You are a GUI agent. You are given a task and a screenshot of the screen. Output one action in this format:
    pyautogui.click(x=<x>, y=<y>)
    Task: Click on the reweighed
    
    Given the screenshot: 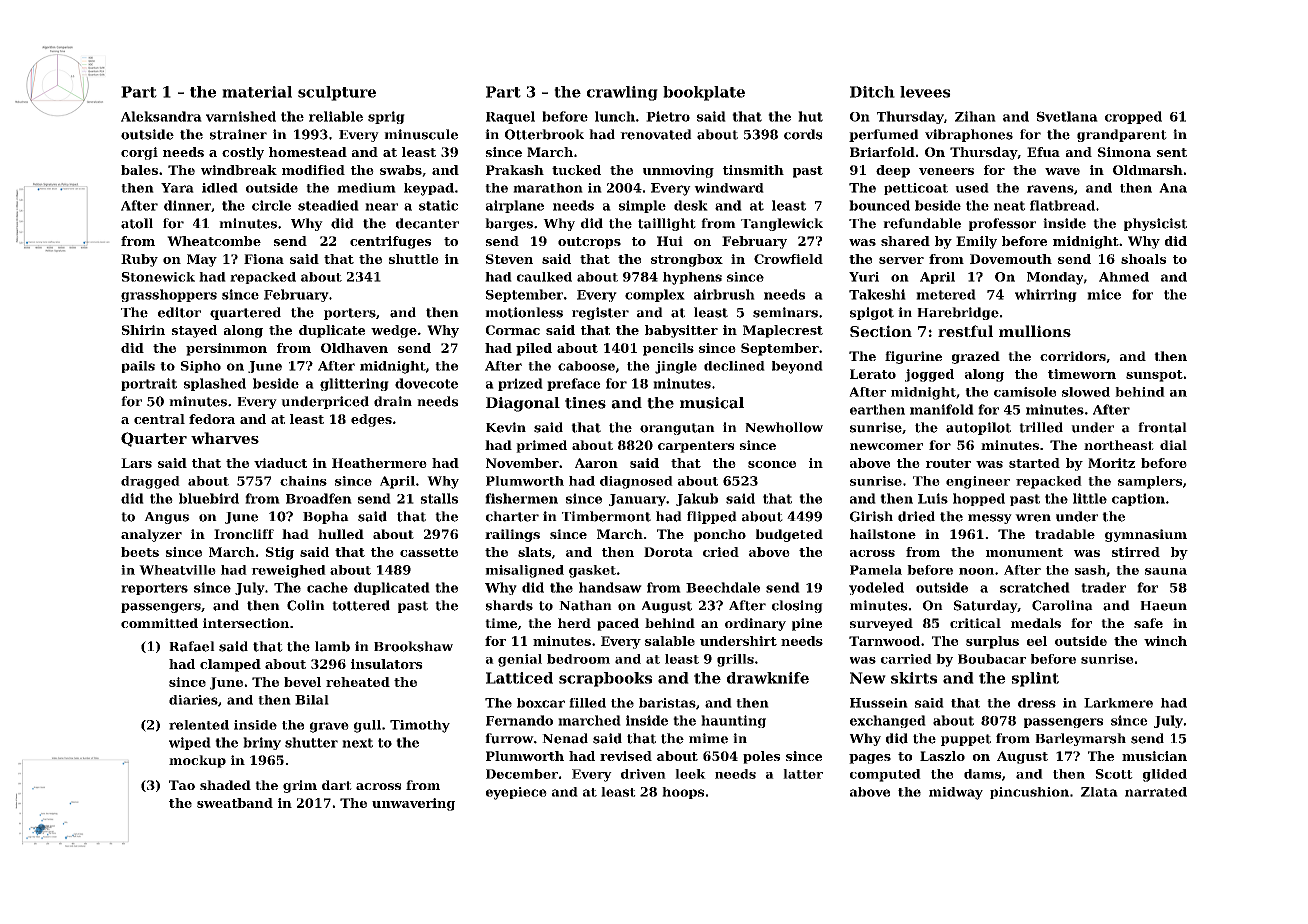 What is the action you would take?
    pyautogui.click(x=288, y=571)
